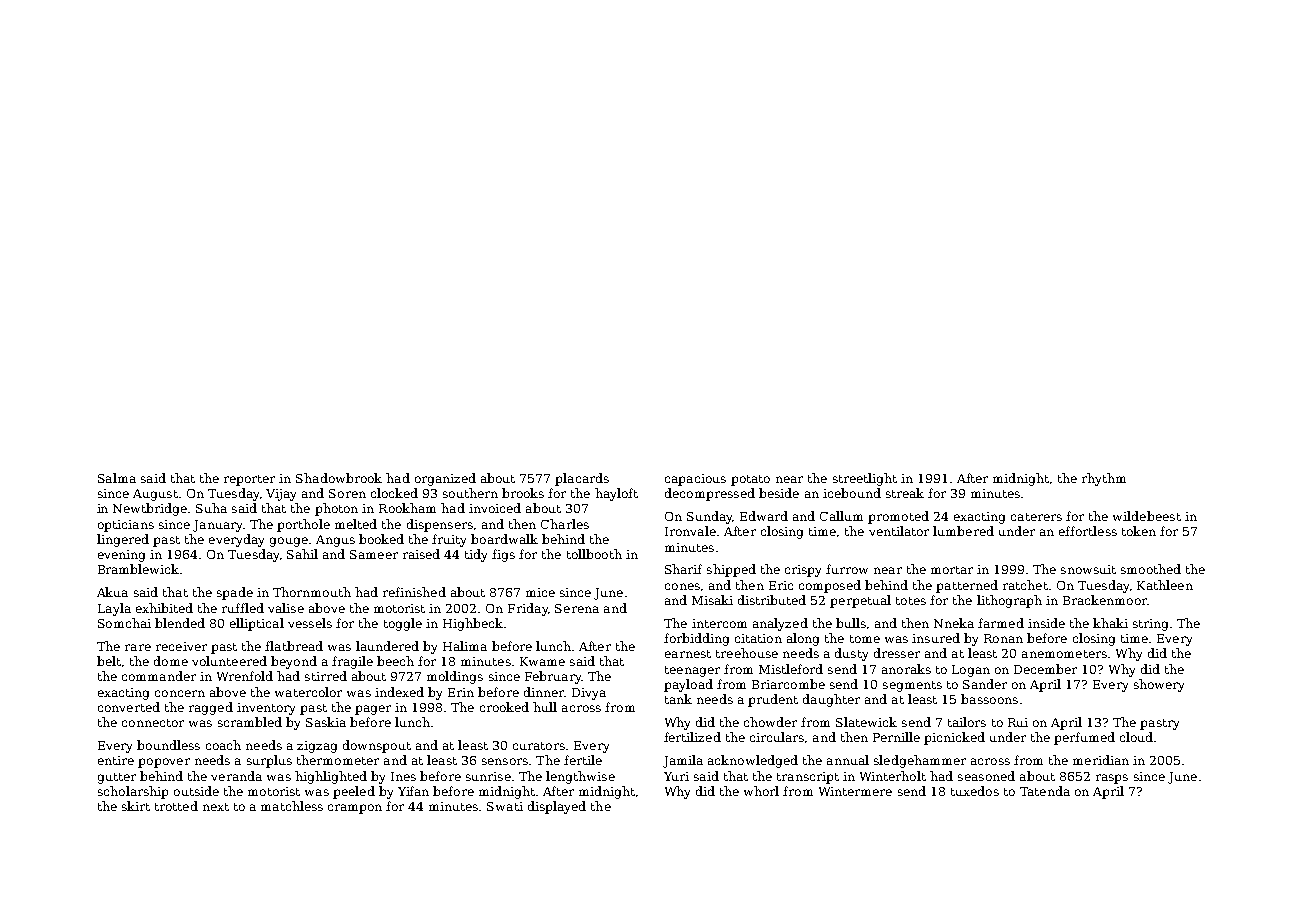 This screenshot has height=924, width=1308. Describe the element at coordinates (831, 700) in the screenshot. I see `daughter` at that location.
